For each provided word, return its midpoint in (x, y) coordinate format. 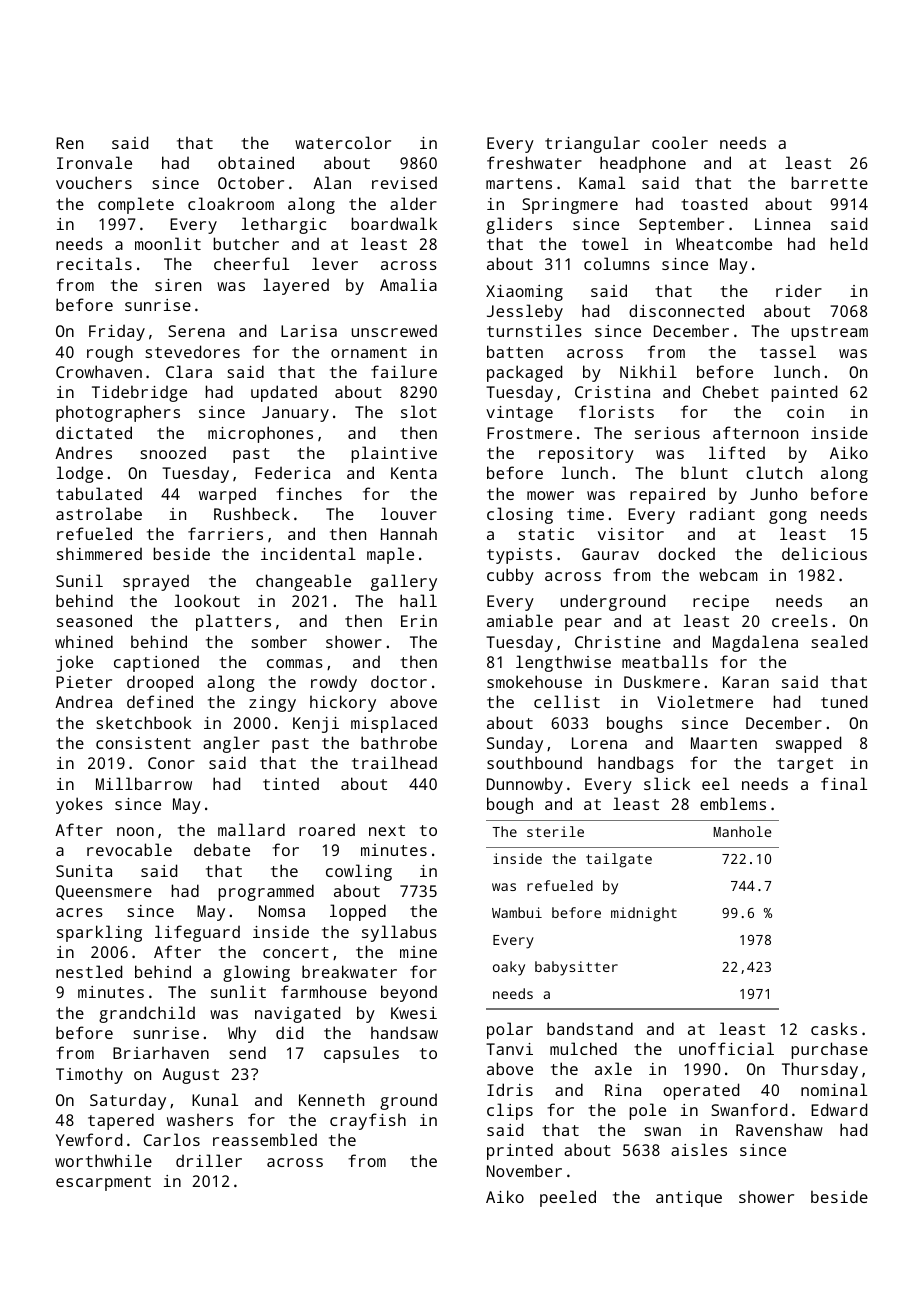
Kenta (414, 473)
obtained (256, 162)
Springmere (570, 206)
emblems (733, 803)
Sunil (79, 580)
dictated (94, 432)
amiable (520, 620)
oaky (509, 968)
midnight (644, 914)
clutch (774, 472)
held (849, 243)
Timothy (89, 1076)
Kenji (316, 725)
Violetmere (705, 701)
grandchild (147, 1014)
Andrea (83, 701)
